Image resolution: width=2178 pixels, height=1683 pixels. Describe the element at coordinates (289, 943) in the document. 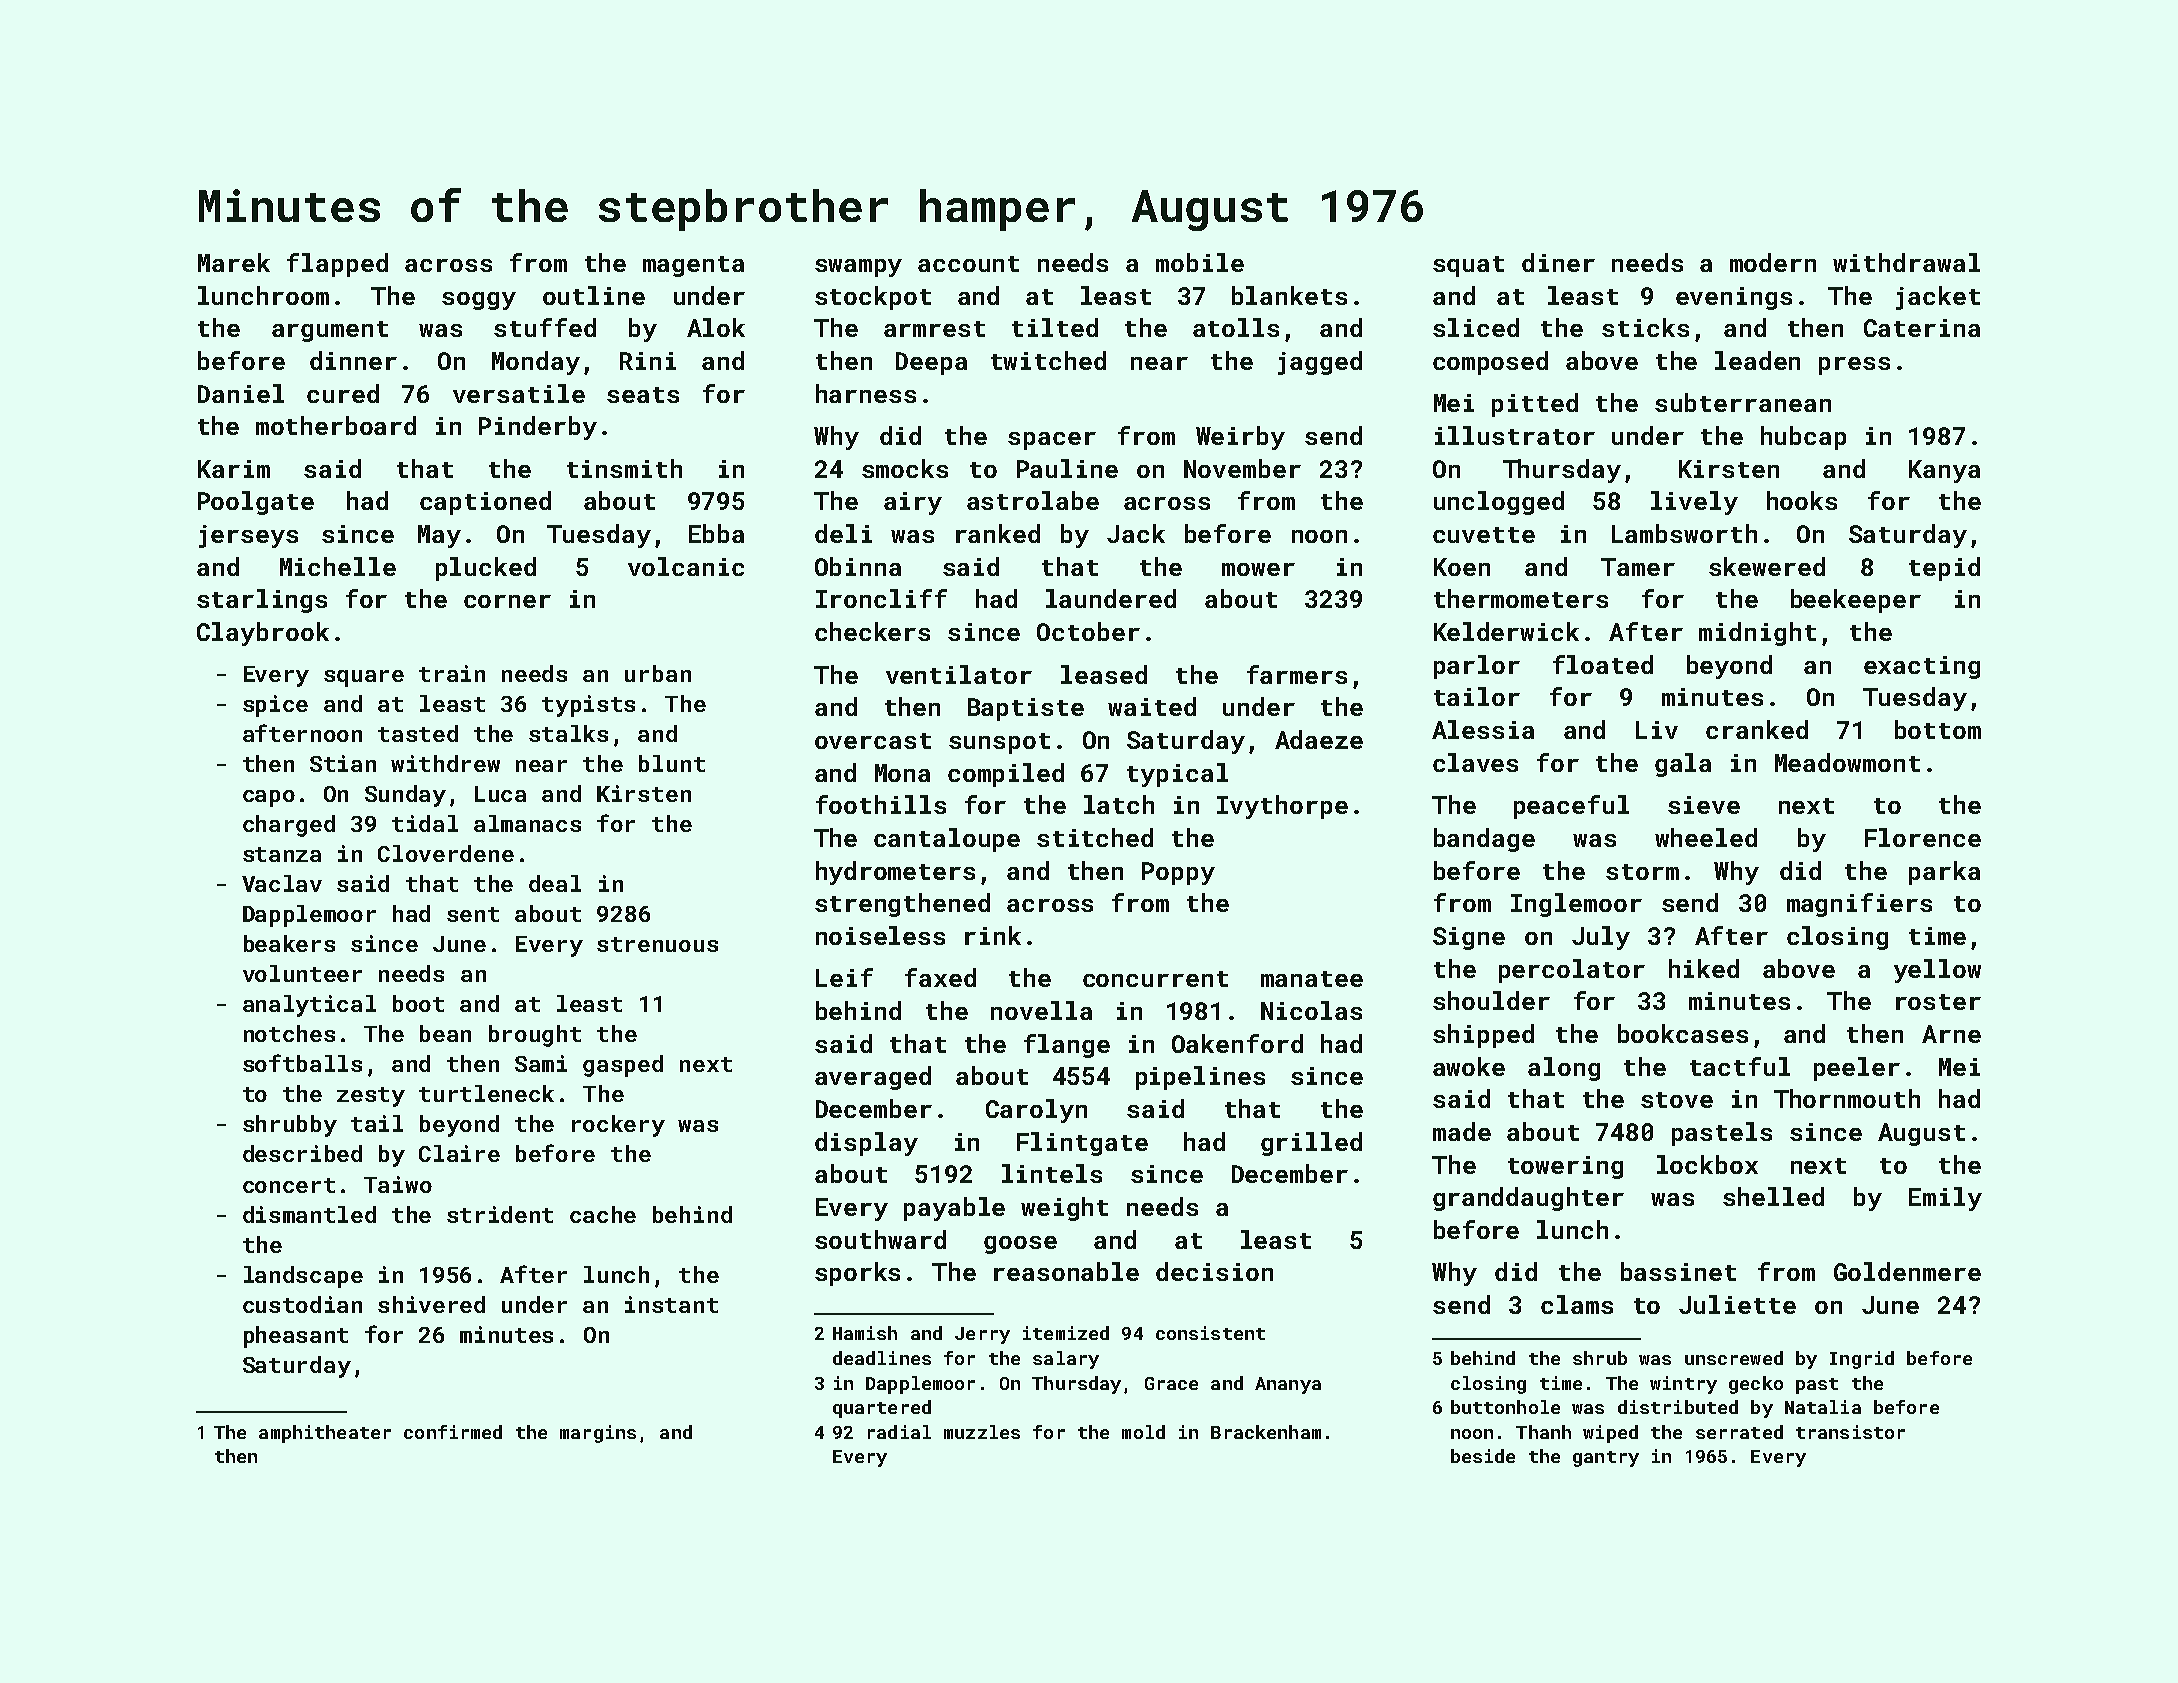

I see `beakers` at that location.
